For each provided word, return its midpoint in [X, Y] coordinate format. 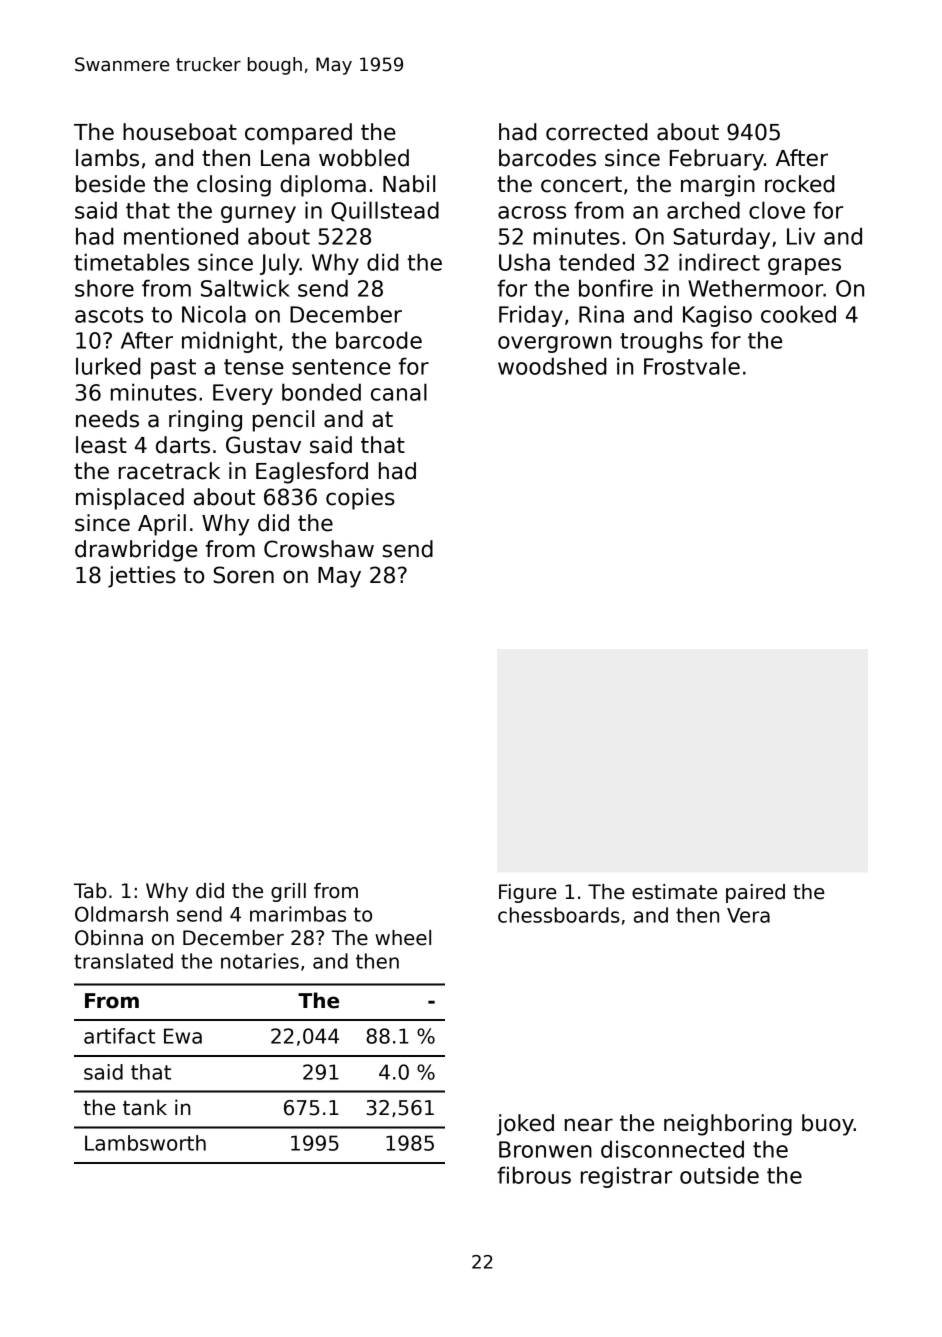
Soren [244, 575]
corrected [597, 132]
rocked [800, 184]
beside [110, 184]
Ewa [183, 1036]
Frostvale [692, 366]
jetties [142, 577]
